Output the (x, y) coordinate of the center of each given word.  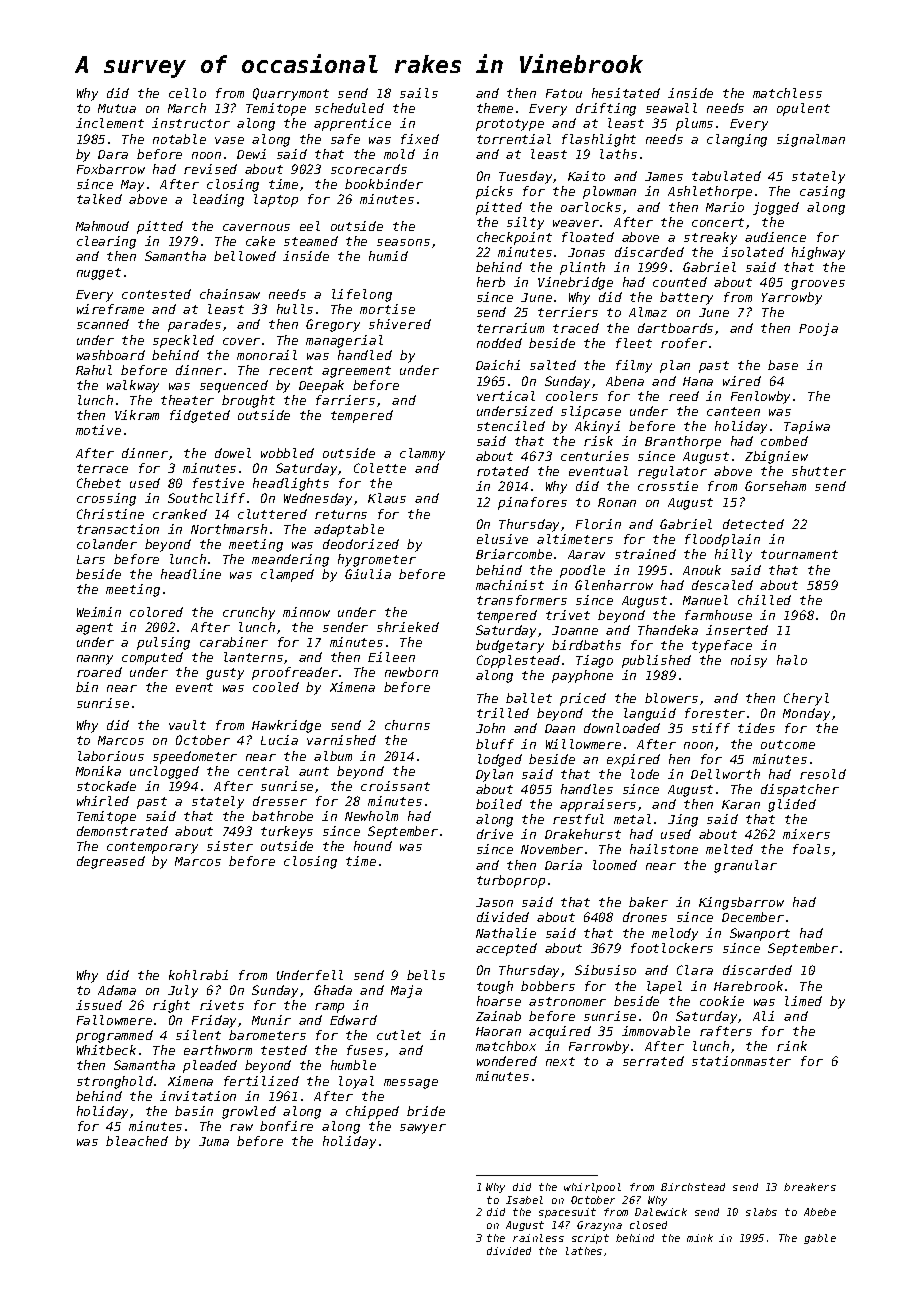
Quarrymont (291, 94)
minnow (306, 612)
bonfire (286, 1126)
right (171, 1006)
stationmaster (741, 1061)
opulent (803, 109)
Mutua (117, 108)
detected (753, 524)
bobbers (548, 986)
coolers (572, 396)
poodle (582, 571)
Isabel (524, 1200)
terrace (102, 468)
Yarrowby (792, 298)
